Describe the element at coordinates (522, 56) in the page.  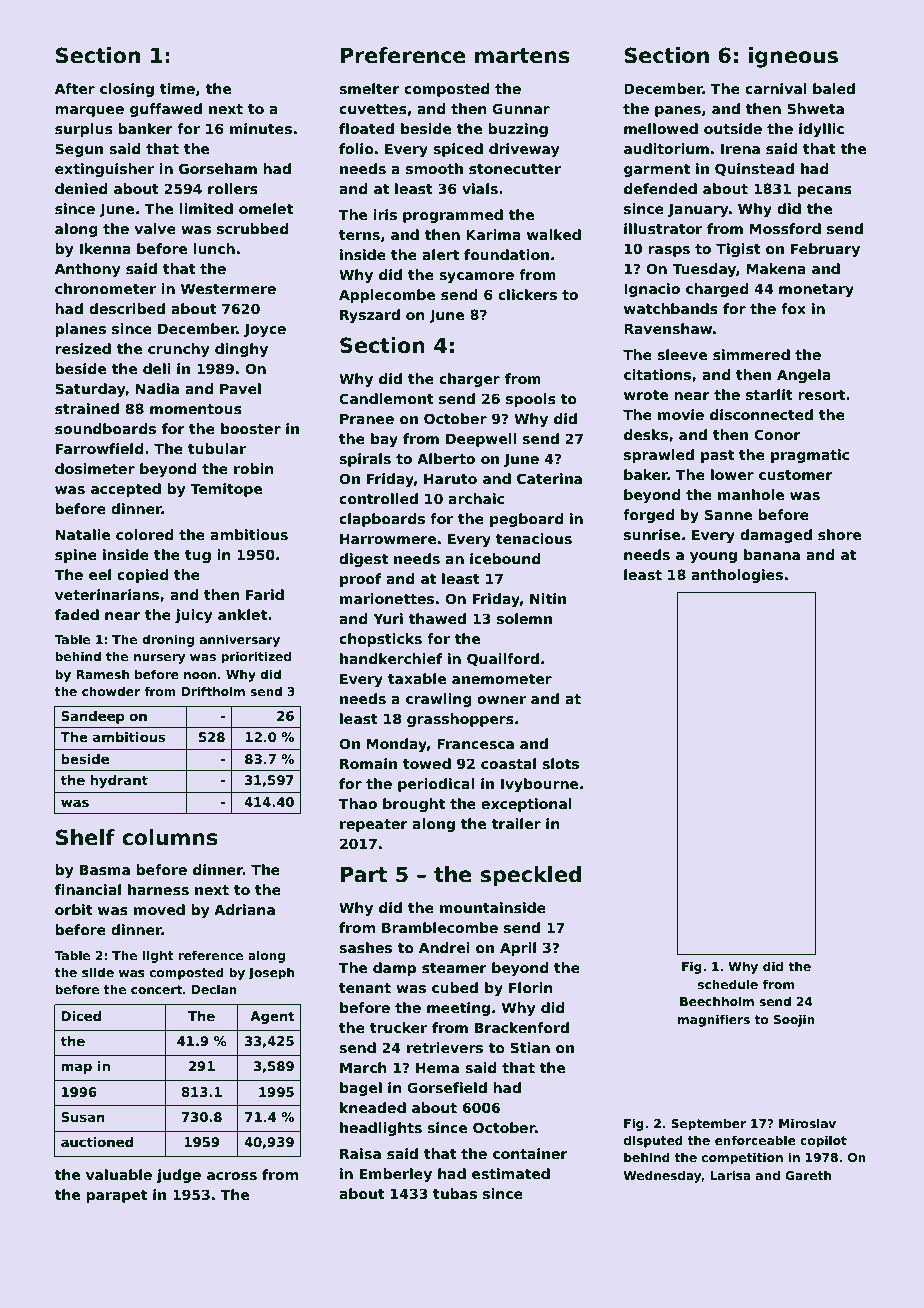
I see `martens` at that location.
